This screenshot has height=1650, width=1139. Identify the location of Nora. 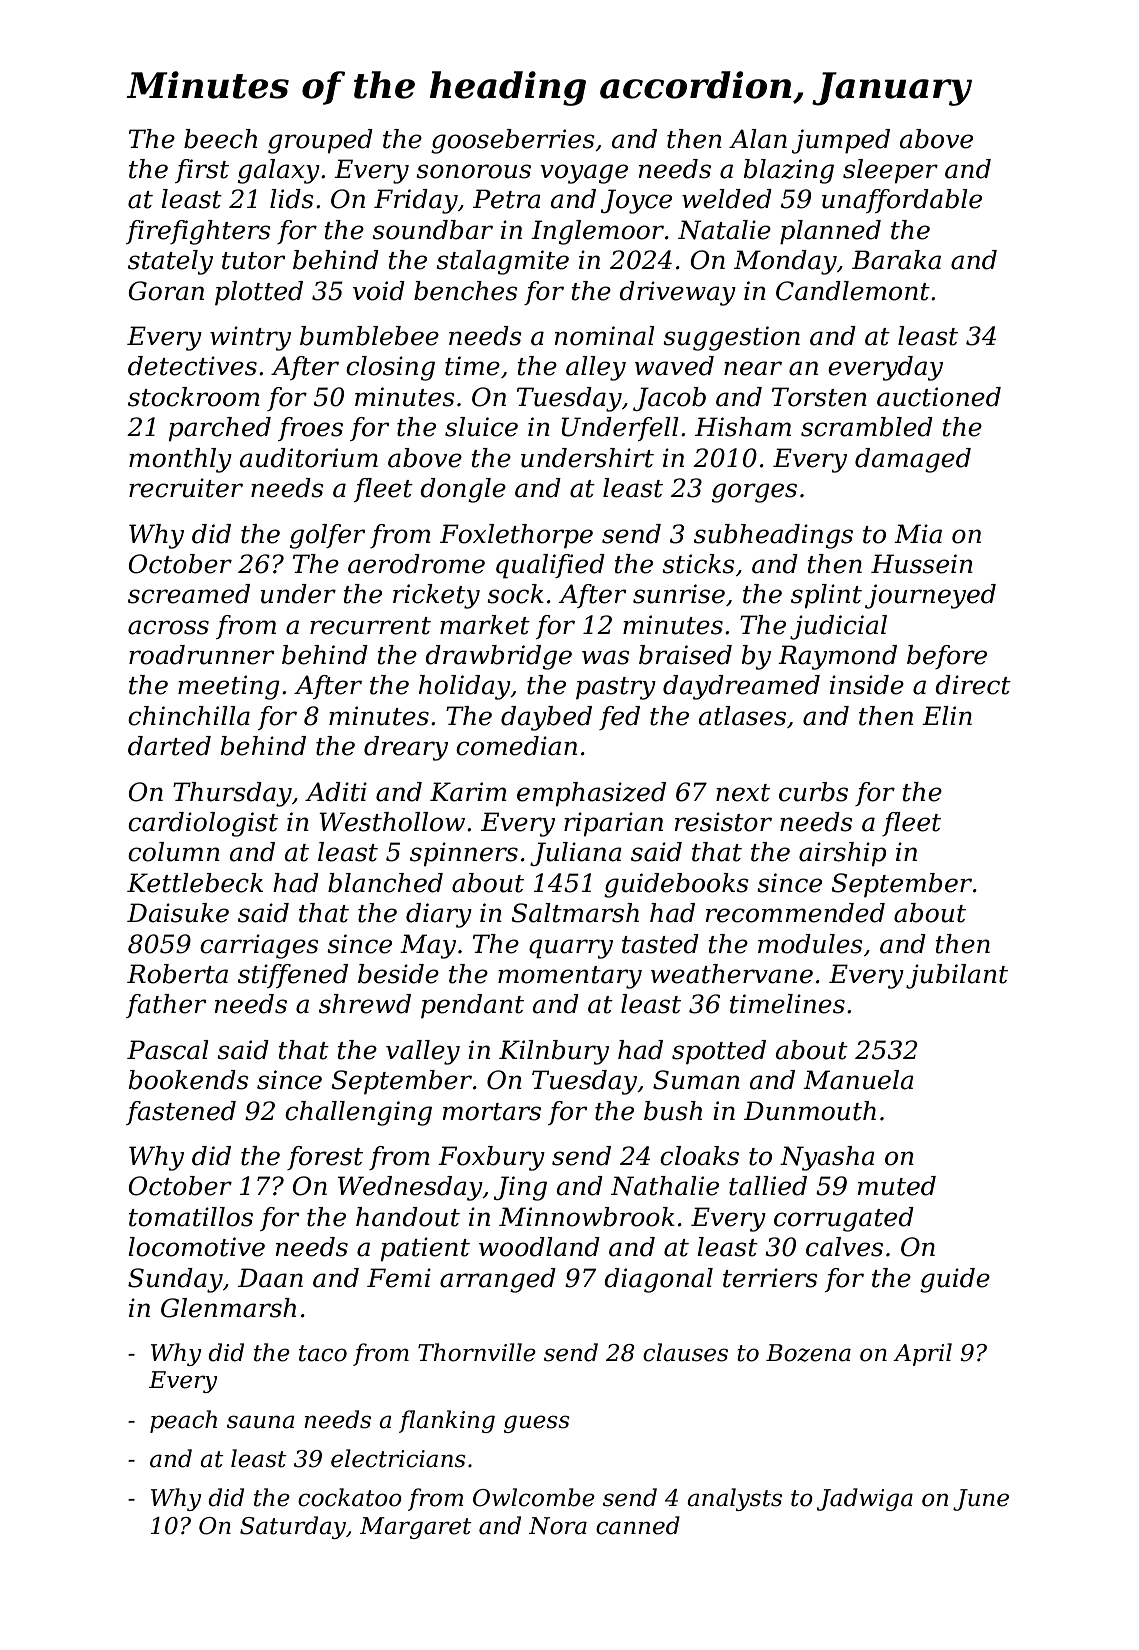
(558, 1526).
